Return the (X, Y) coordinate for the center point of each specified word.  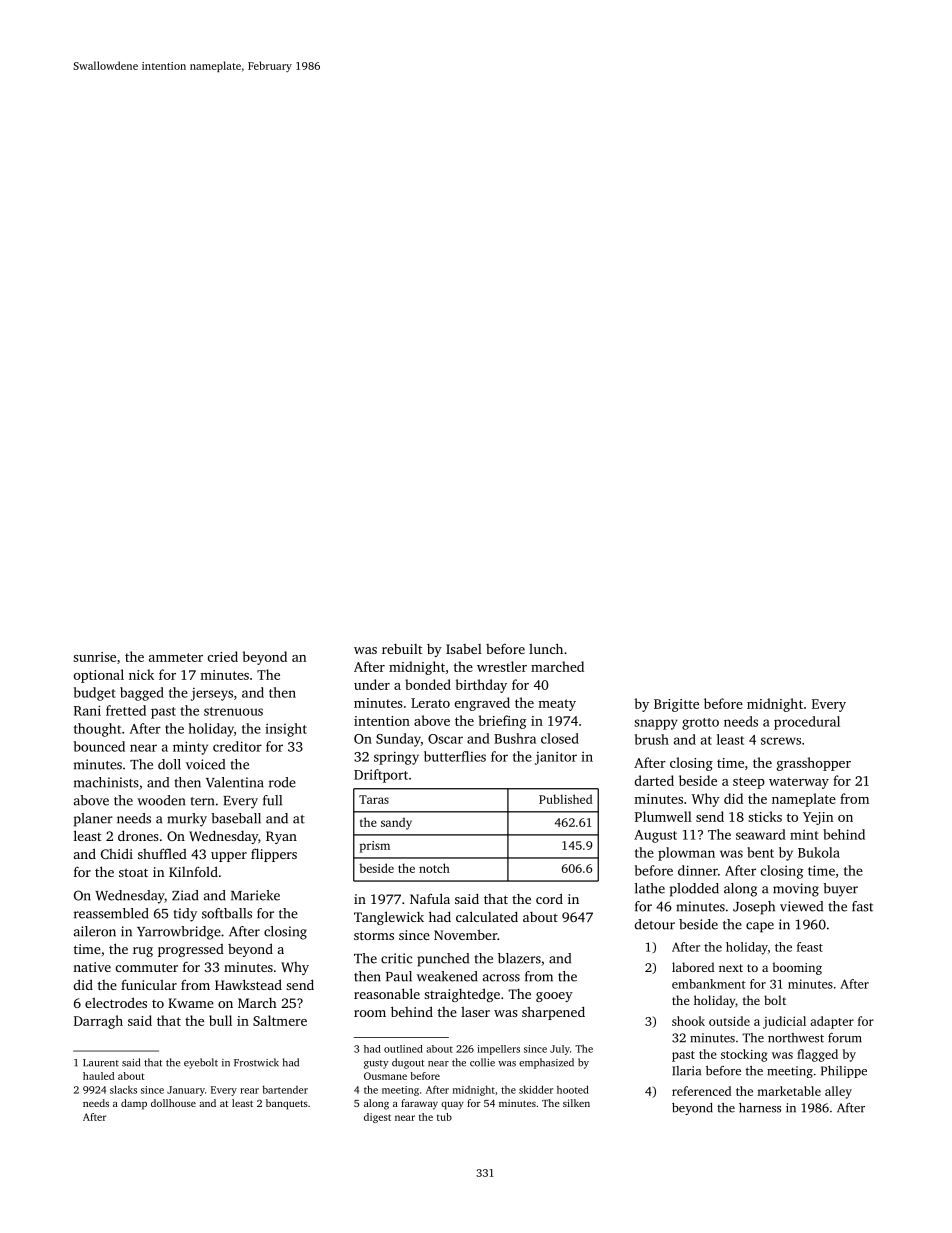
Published (565, 799)
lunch (546, 648)
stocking (744, 1055)
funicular (149, 984)
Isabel (464, 649)
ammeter (176, 657)
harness (760, 1108)
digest (377, 1118)
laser (475, 1012)
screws (781, 741)
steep (749, 783)
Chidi (117, 853)
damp (134, 1104)
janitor (556, 758)
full (272, 800)
